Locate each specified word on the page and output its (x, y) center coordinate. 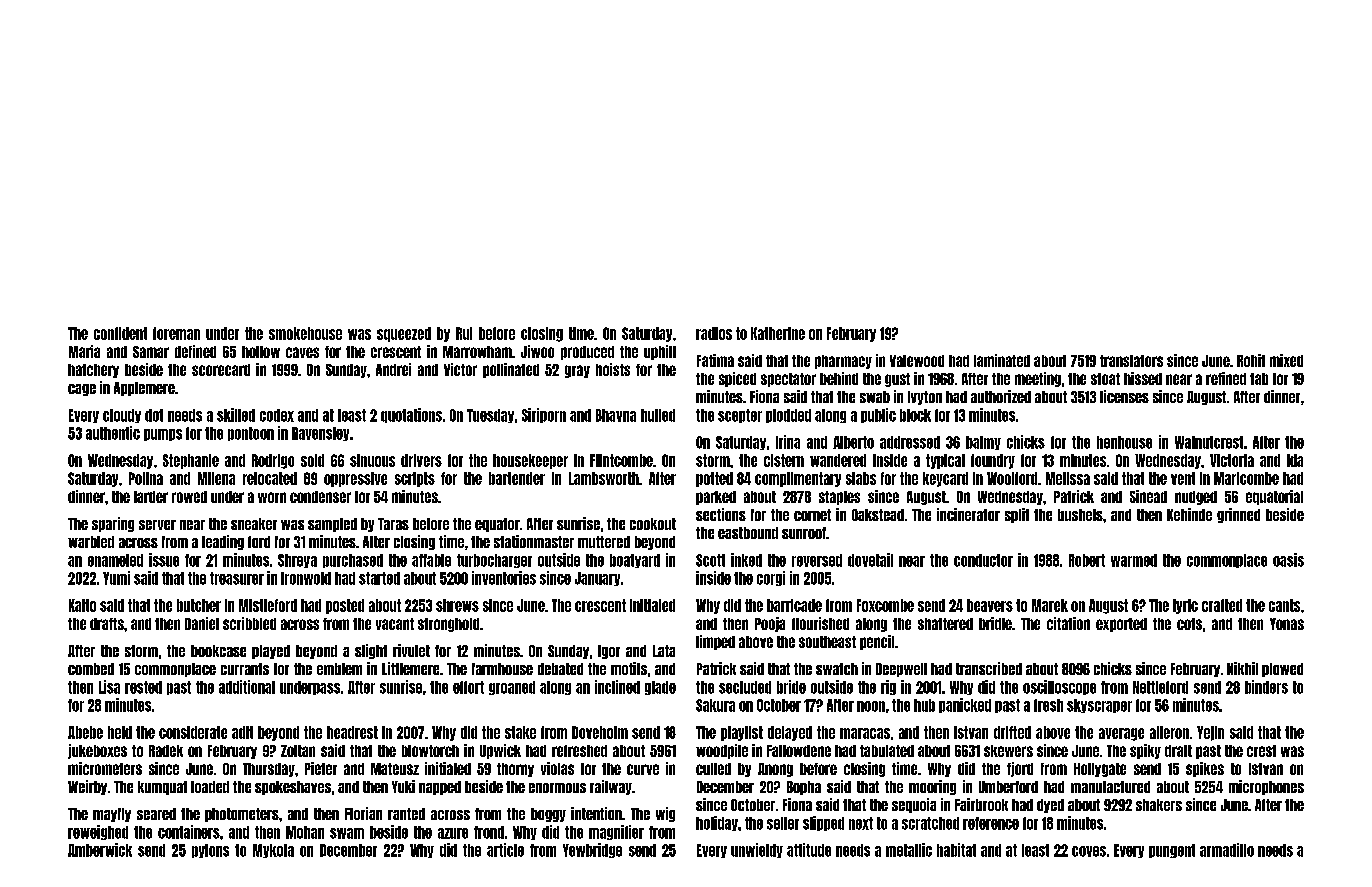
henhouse (1124, 442)
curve (643, 769)
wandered (838, 460)
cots (1189, 624)
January (597, 579)
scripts (415, 479)
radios (714, 333)
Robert (1087, 560)
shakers (1159, 805)
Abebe (85, 732)
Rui (464, 333)
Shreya (297, 561)
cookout (653, 524)
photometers (242, 815)
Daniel (202, 623)
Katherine (778, 333)
